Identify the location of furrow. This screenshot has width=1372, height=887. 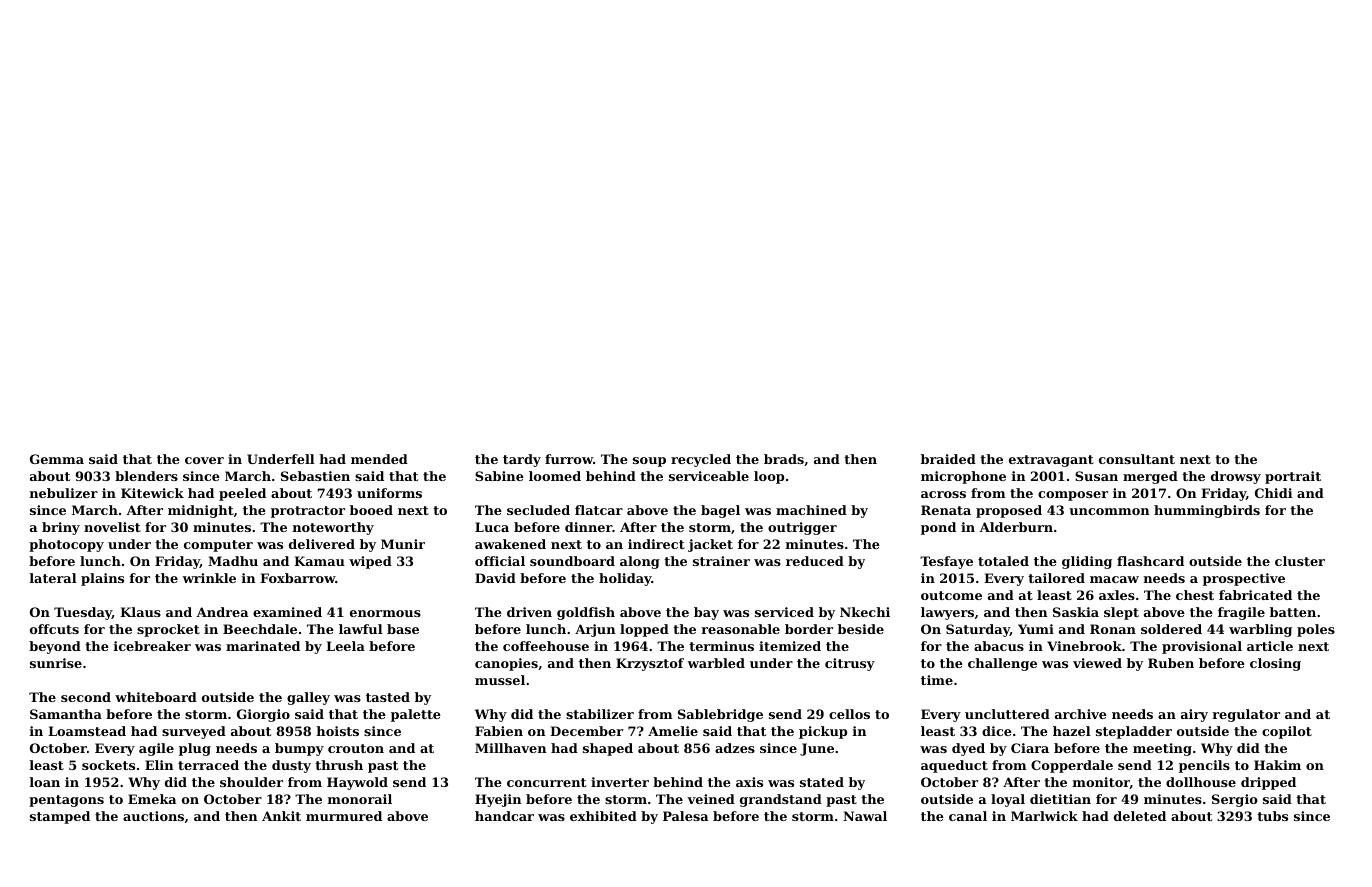
(569, 459).
